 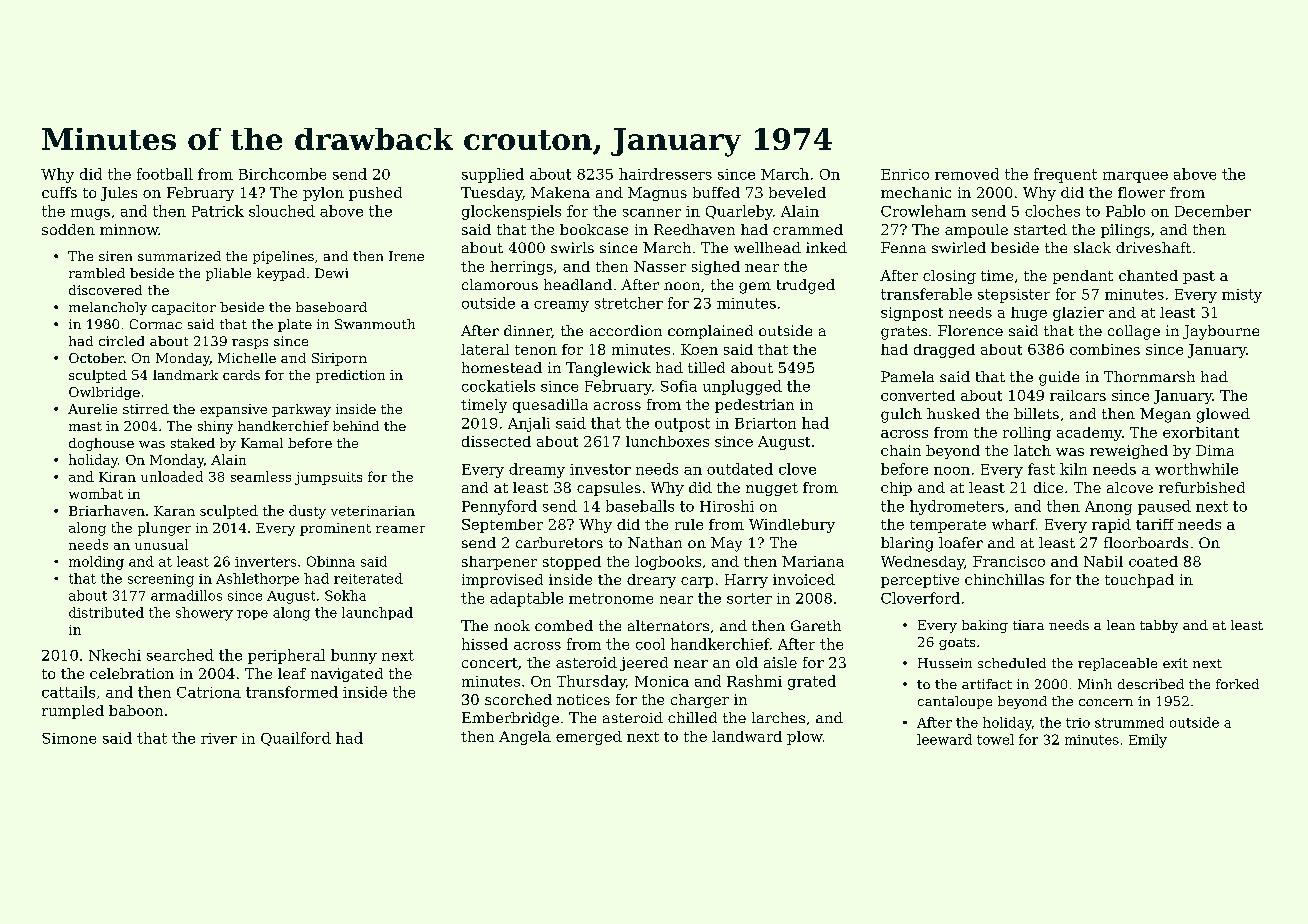 What do you see at coordinates (689, 524) in the screenshot?
I see `rule` at bounding box center [689, 524].
